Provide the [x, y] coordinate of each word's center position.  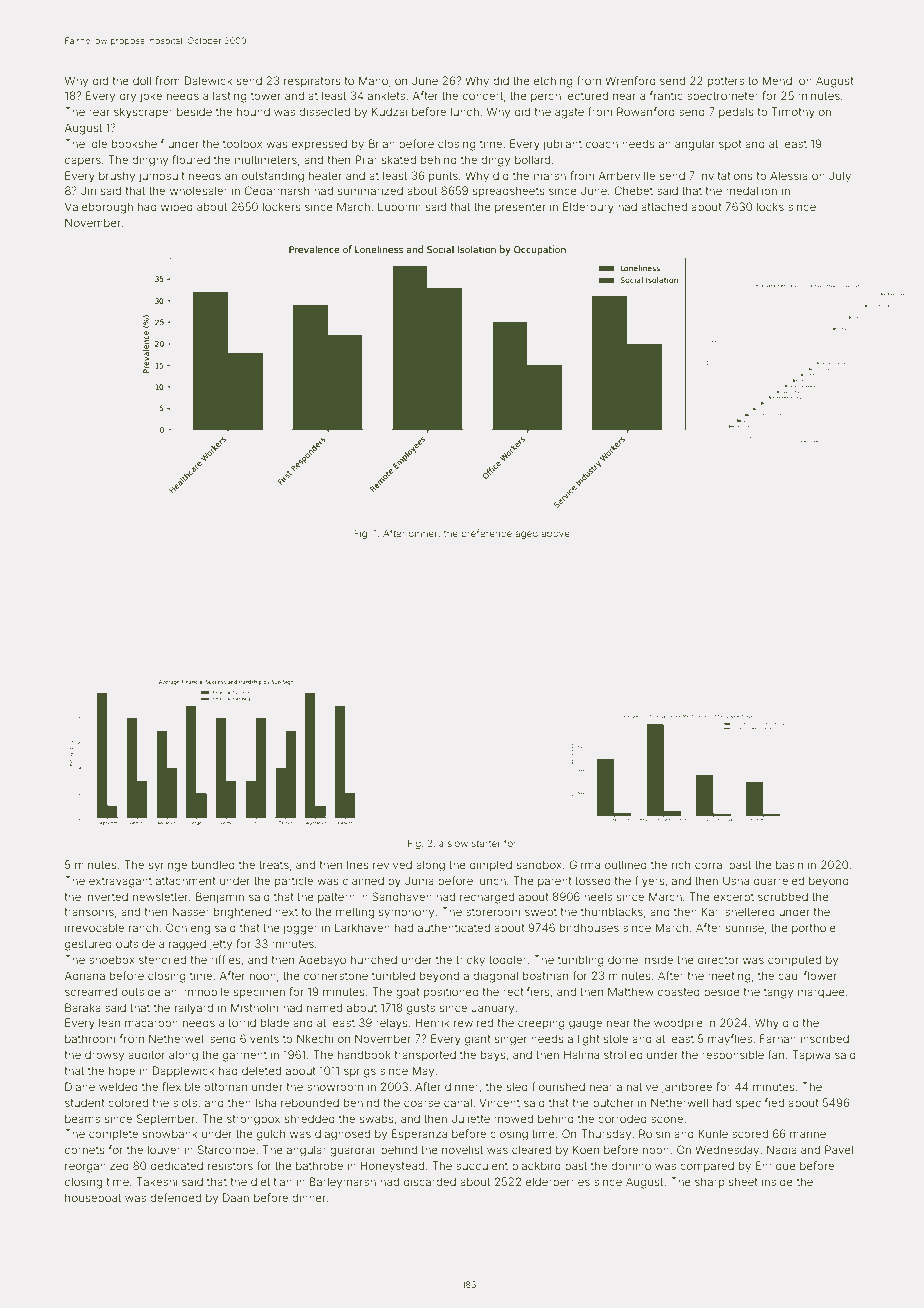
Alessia [789, 175]
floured [191, 159]
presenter [520, 208]
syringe [168, 866]
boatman [546, 975]
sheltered [750, 911]
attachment [186, 881]
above [555, 533]
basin [790, 864]
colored [128, 1102]
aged [526, 534]
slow [457, 843]
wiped [177, 207]
